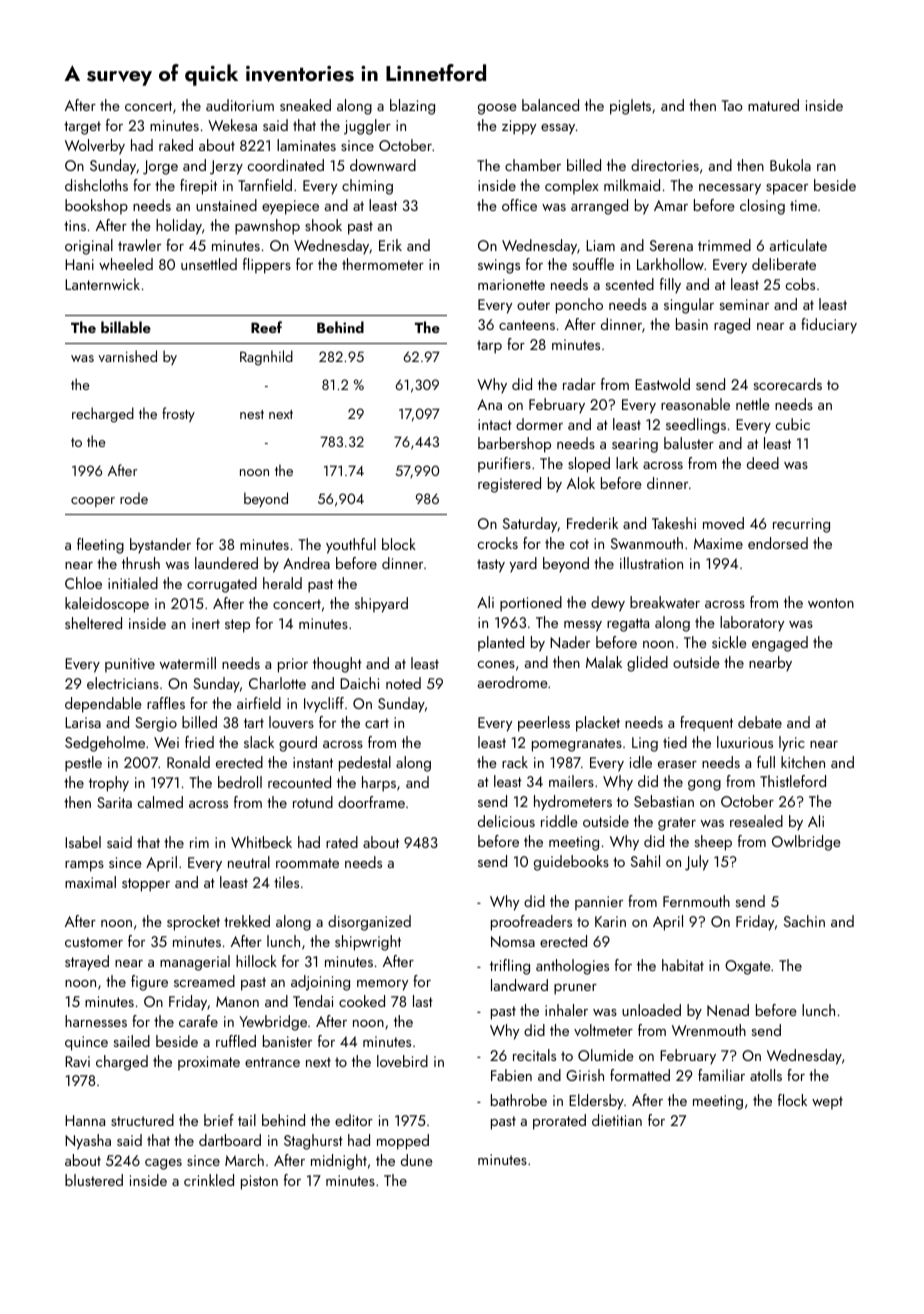  I want to click on flock, so click(792, 1100).
